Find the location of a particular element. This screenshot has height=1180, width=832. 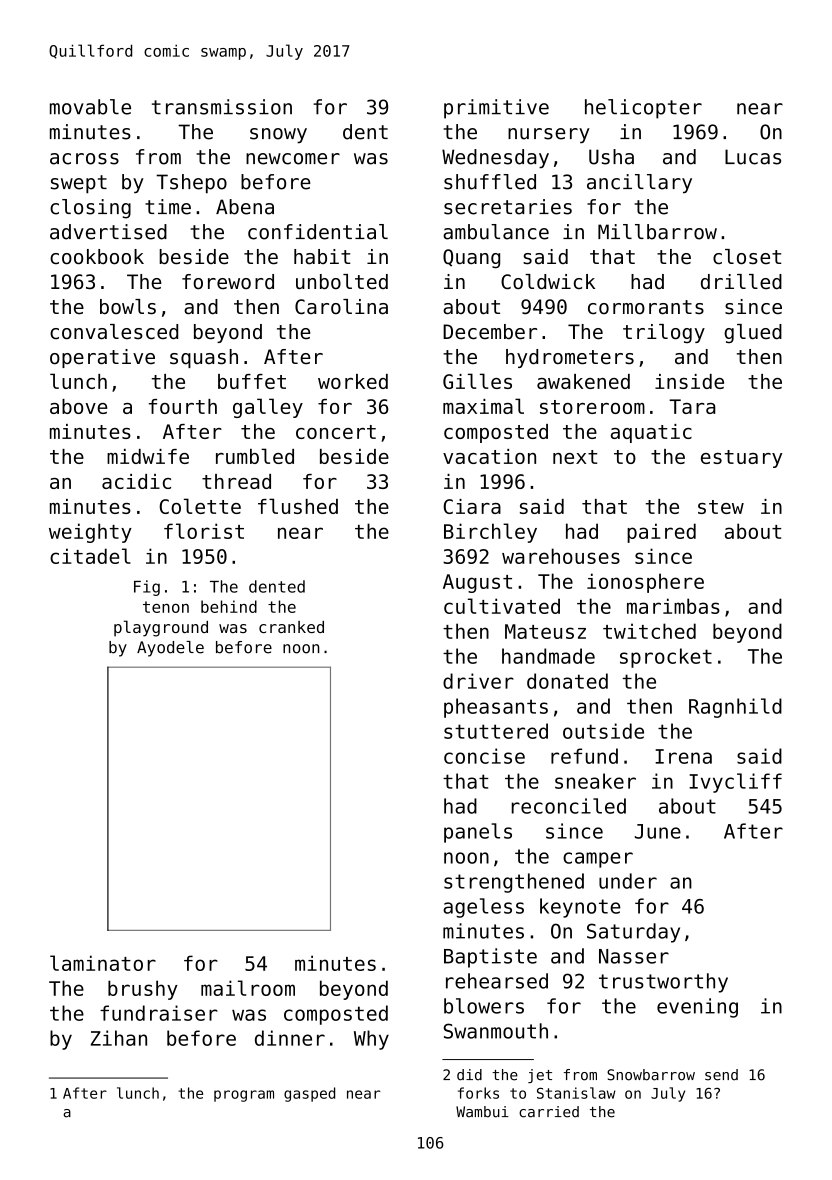

program is located at coordinates (244, 1096).
